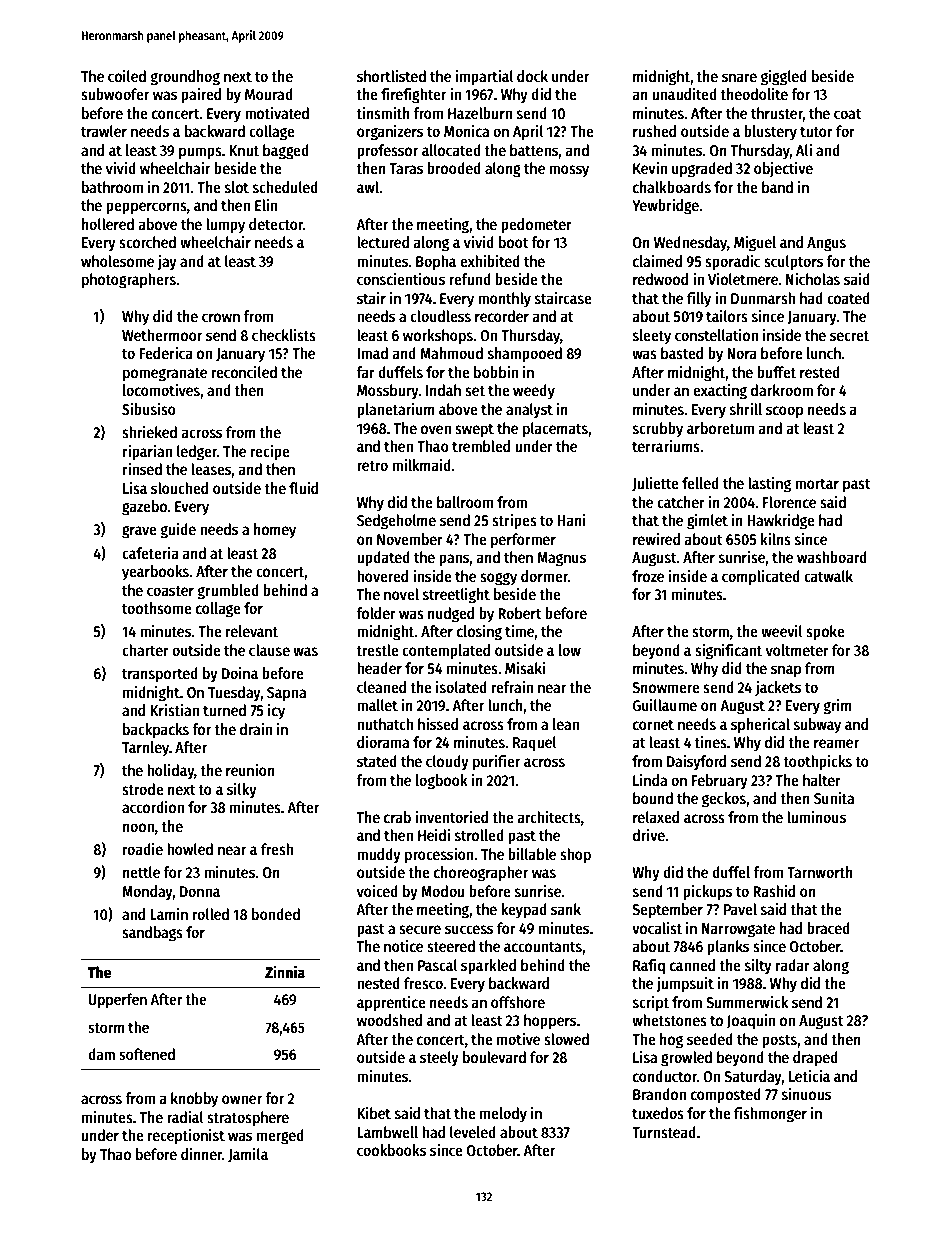  What do you see at coordinates (275, 531) in the page?
I see `homey` at bounding box center [275, 531].
